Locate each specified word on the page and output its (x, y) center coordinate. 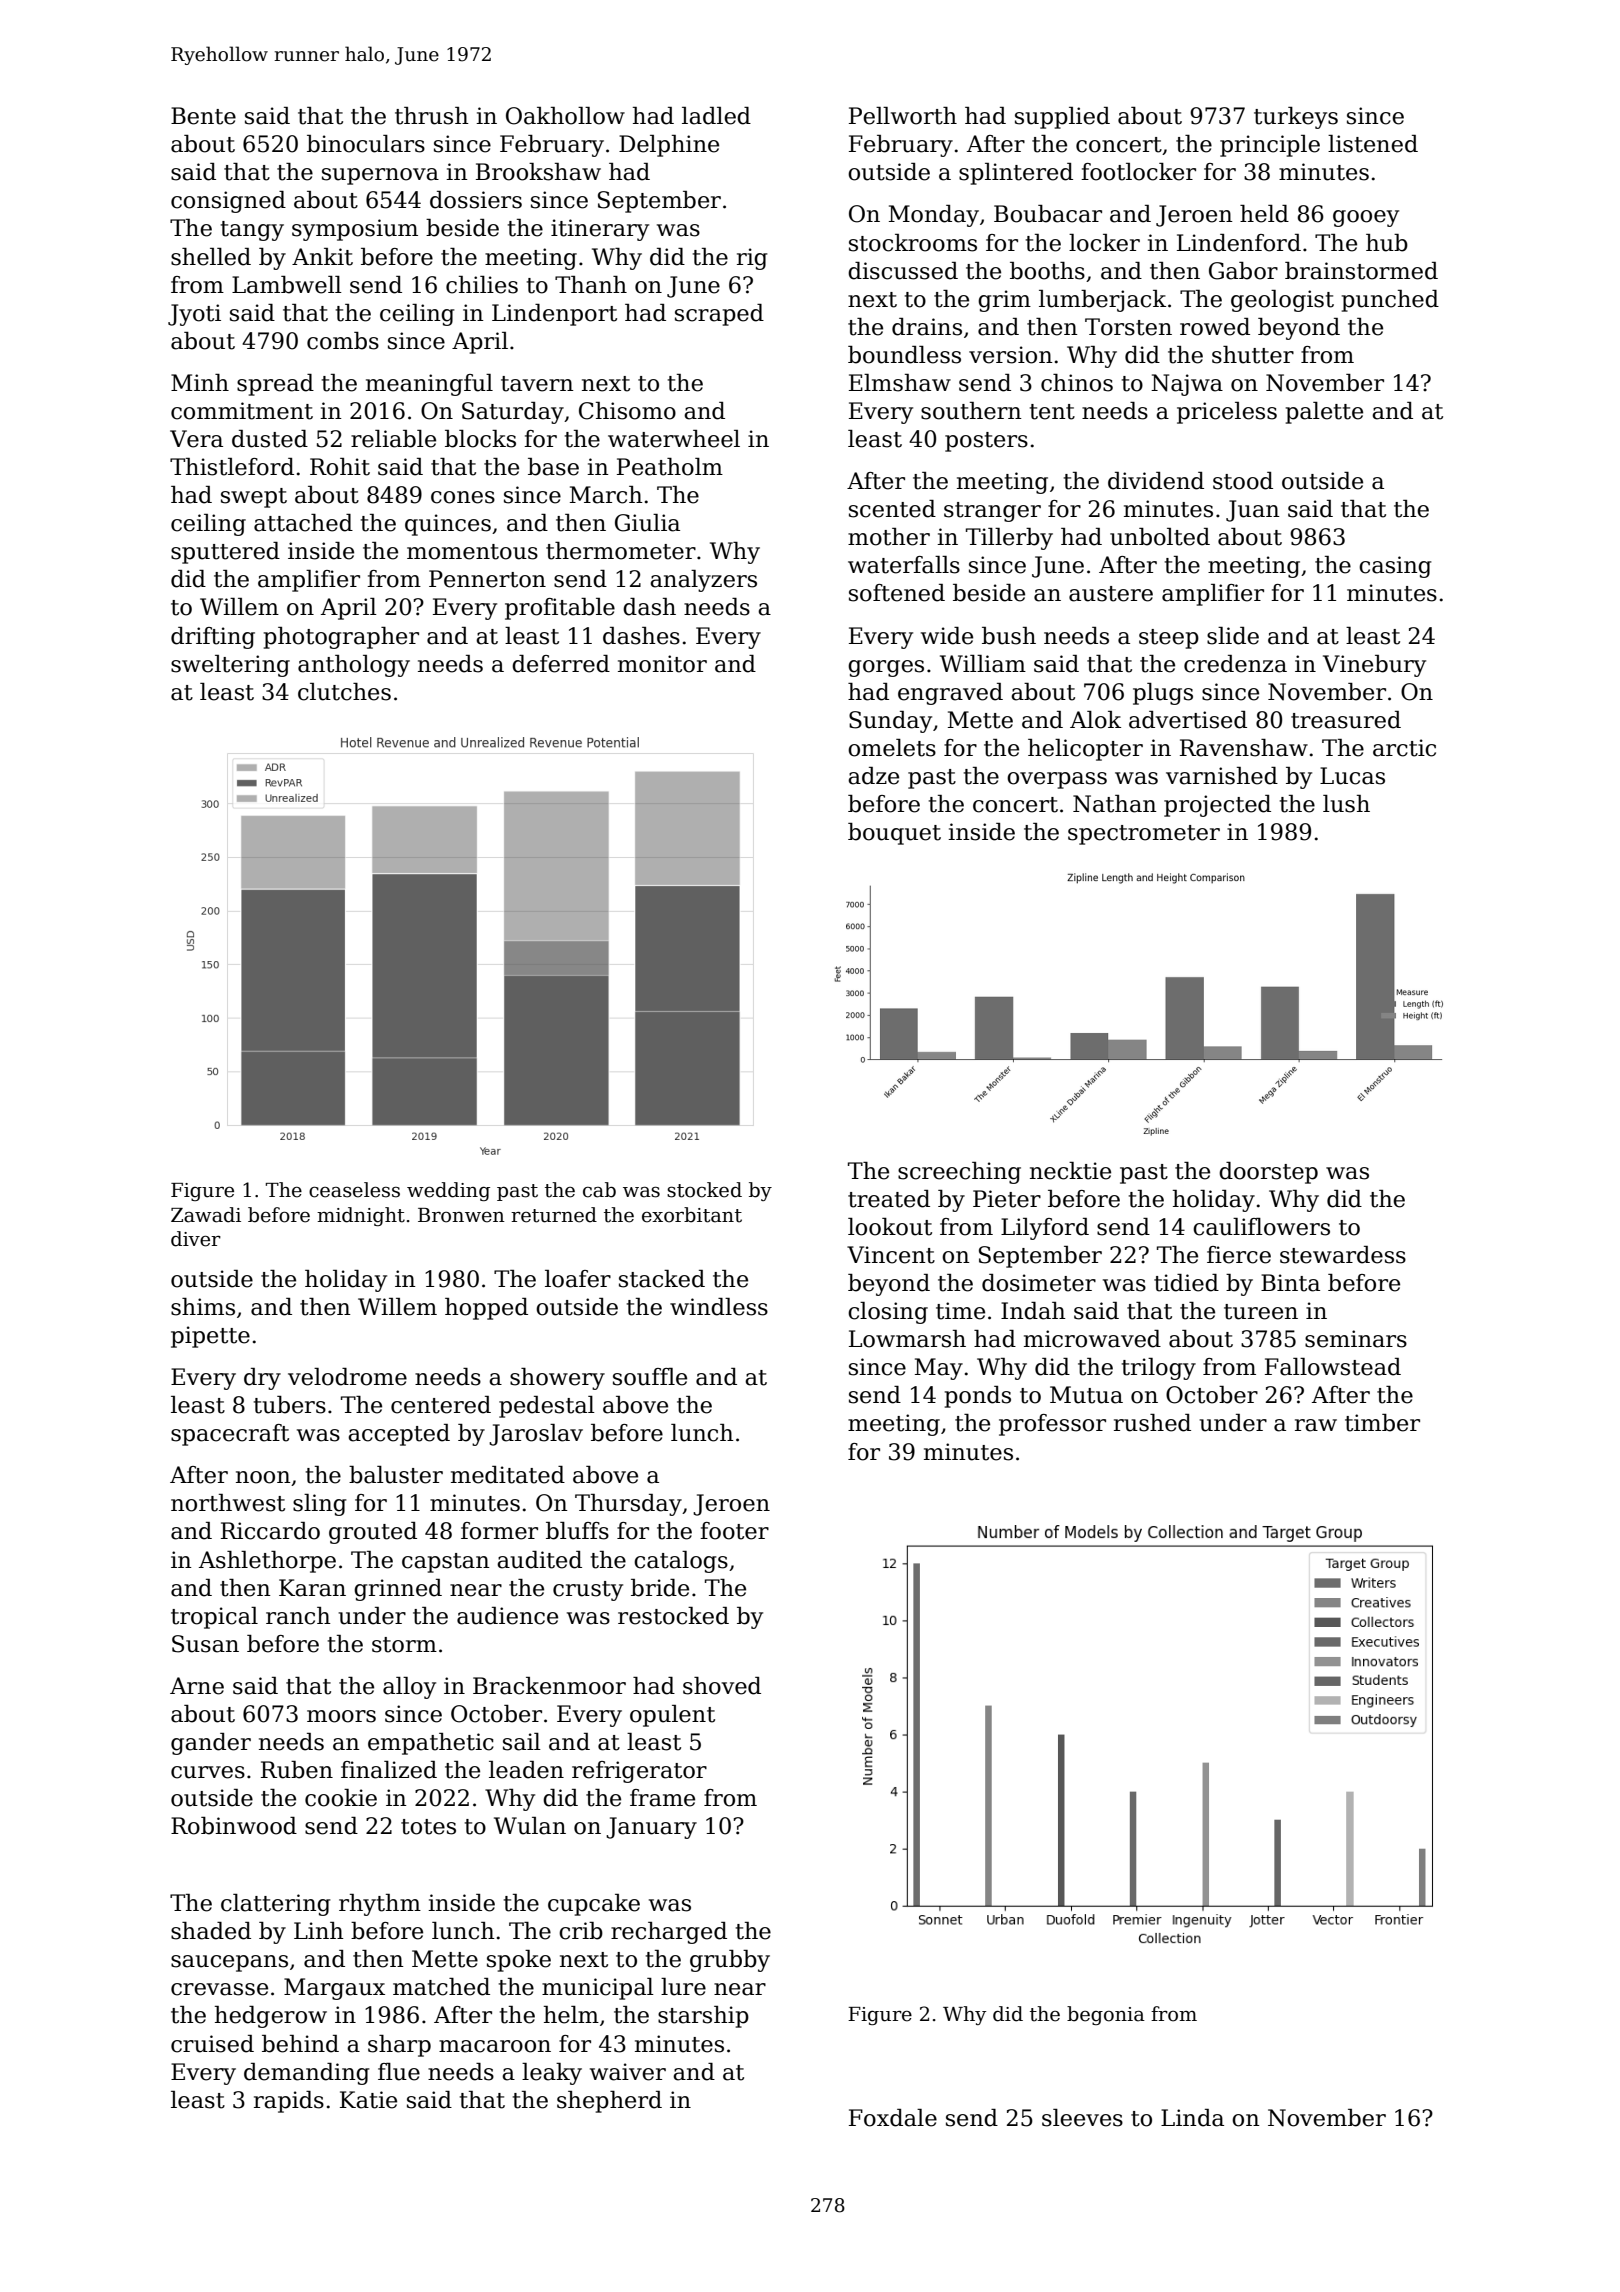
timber (1382, 1423)
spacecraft (230, 1435)
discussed (903, 271)
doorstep (1268, 1173)
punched (1390, 301)
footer (734, 1531)
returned (554, 1215)
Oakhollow (565, 116)
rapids (289, 2102)
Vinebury (1374, 666)
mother (889, 537)
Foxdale (893, 2118)
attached (303, 523)
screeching (959, 1173)
